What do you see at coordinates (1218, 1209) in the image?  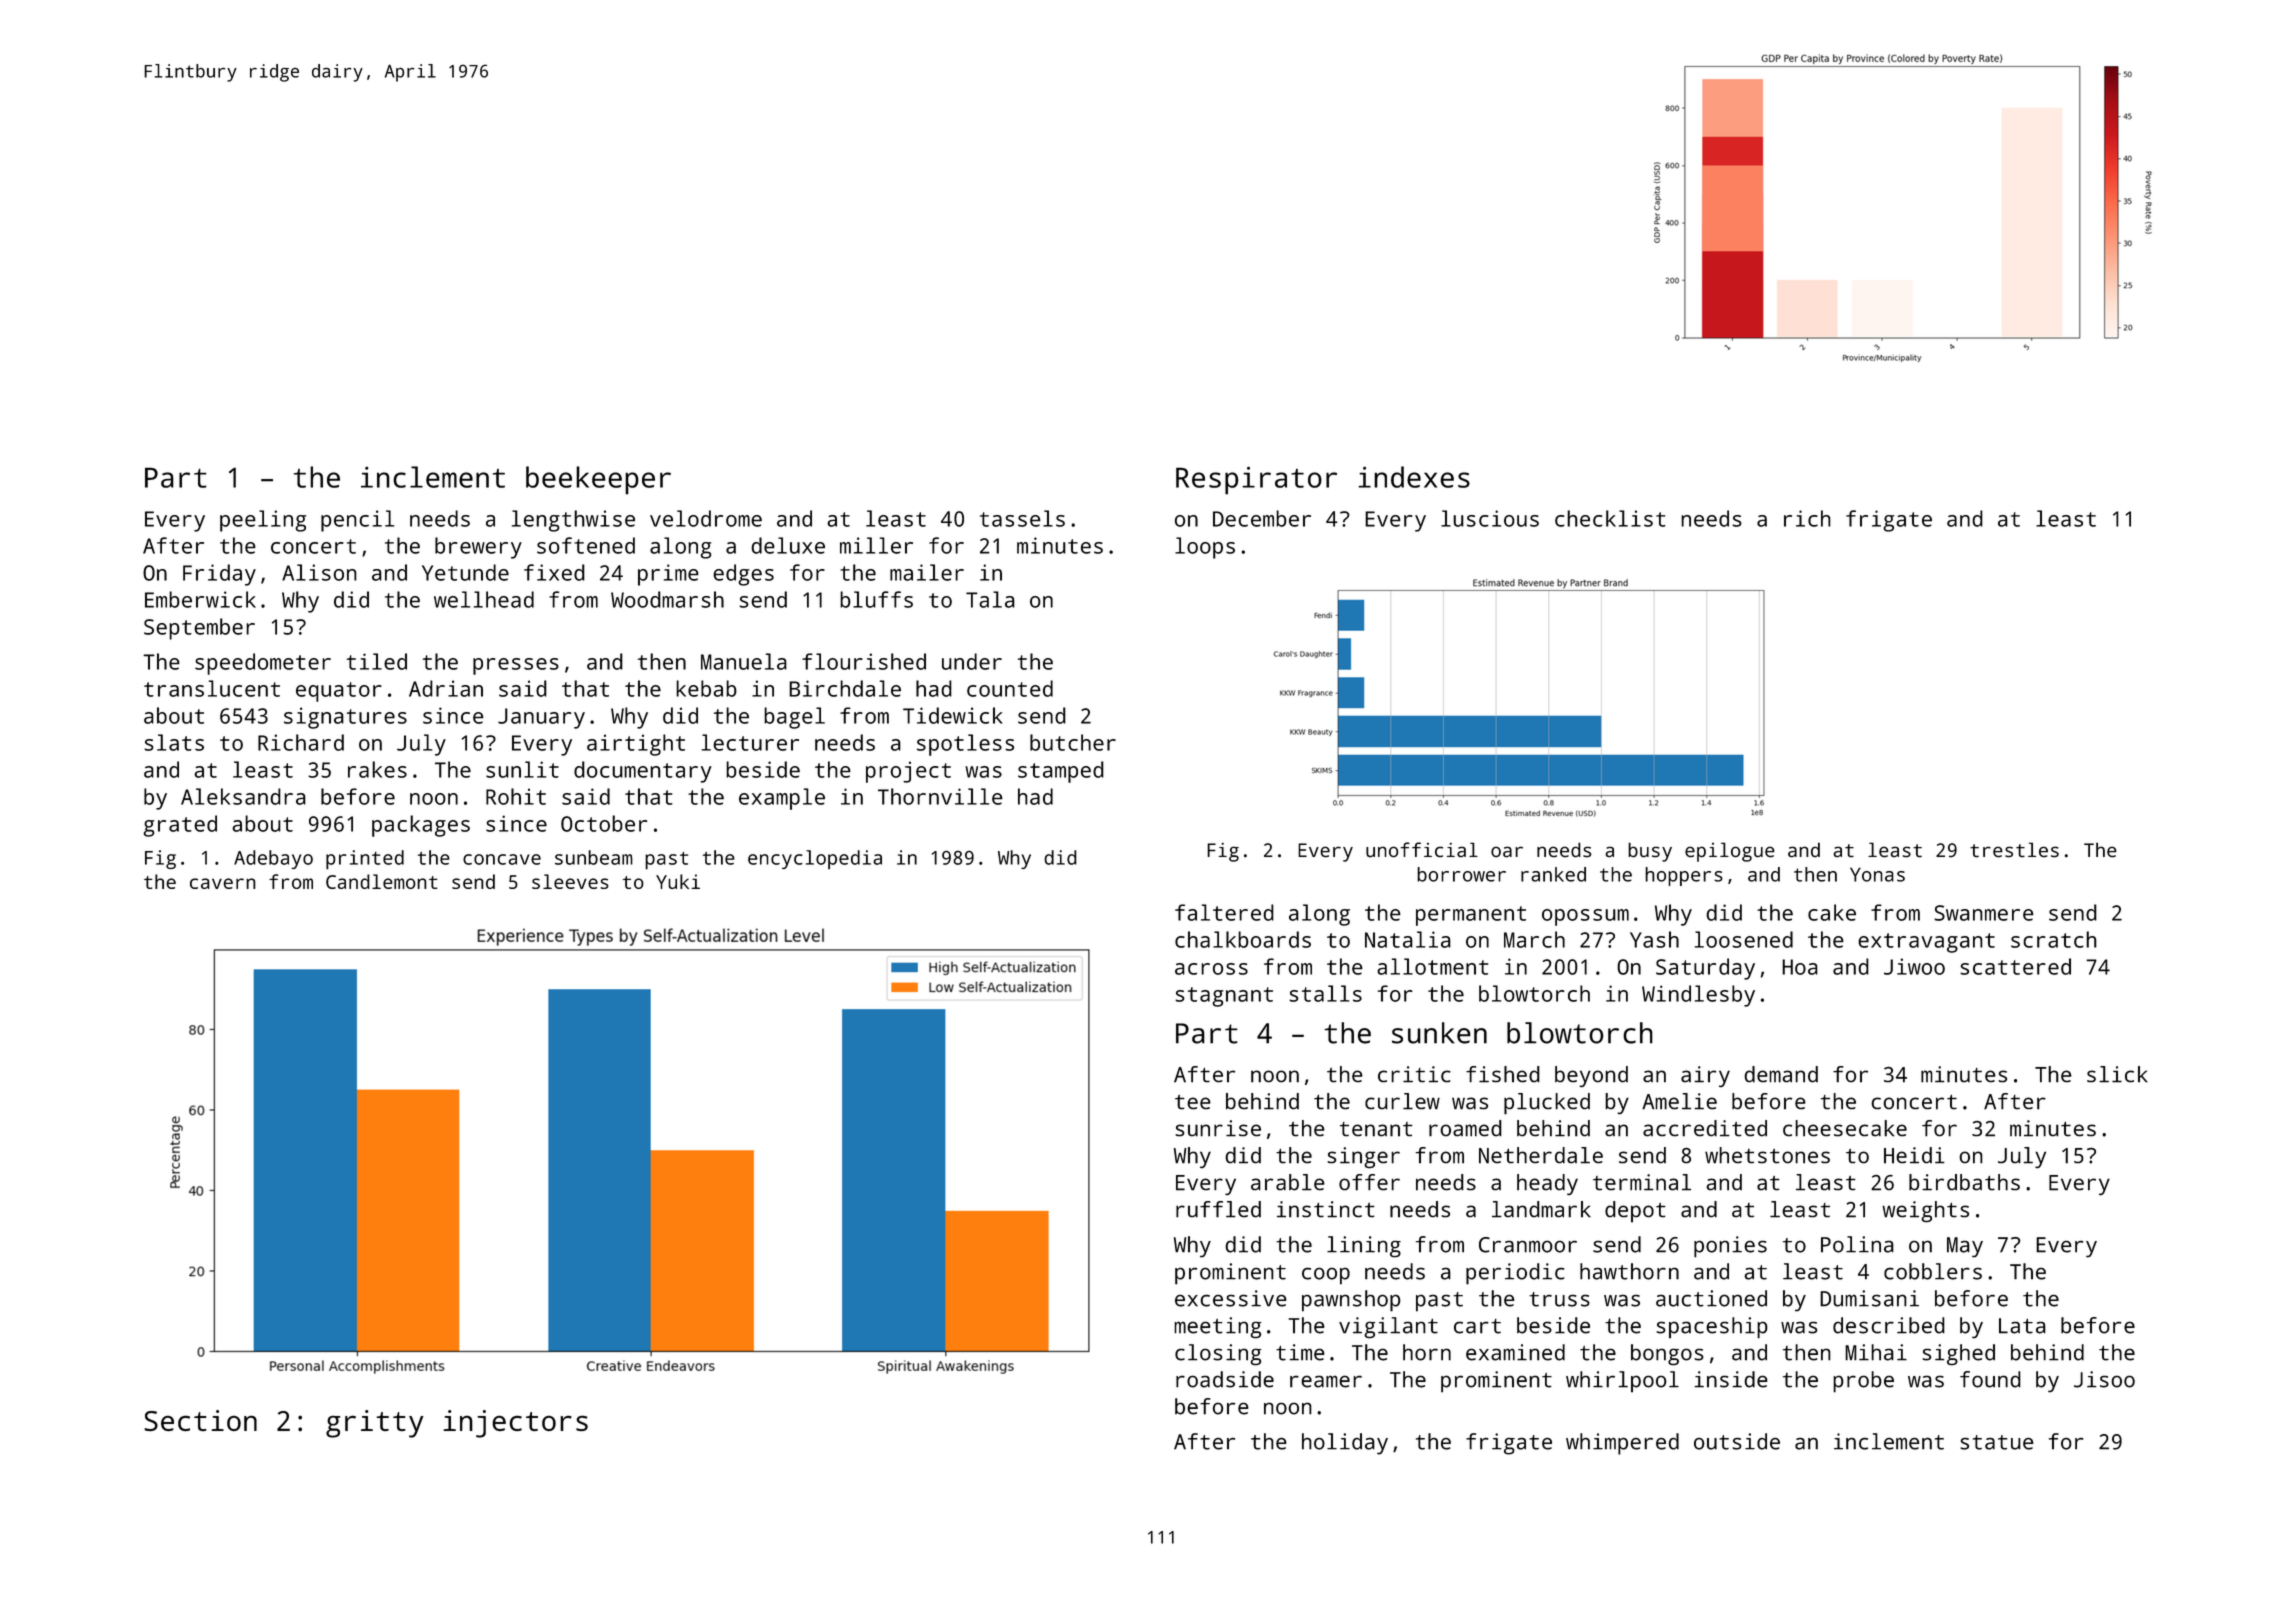 I see `ruffled` at bounding box center [1218, 1209].
